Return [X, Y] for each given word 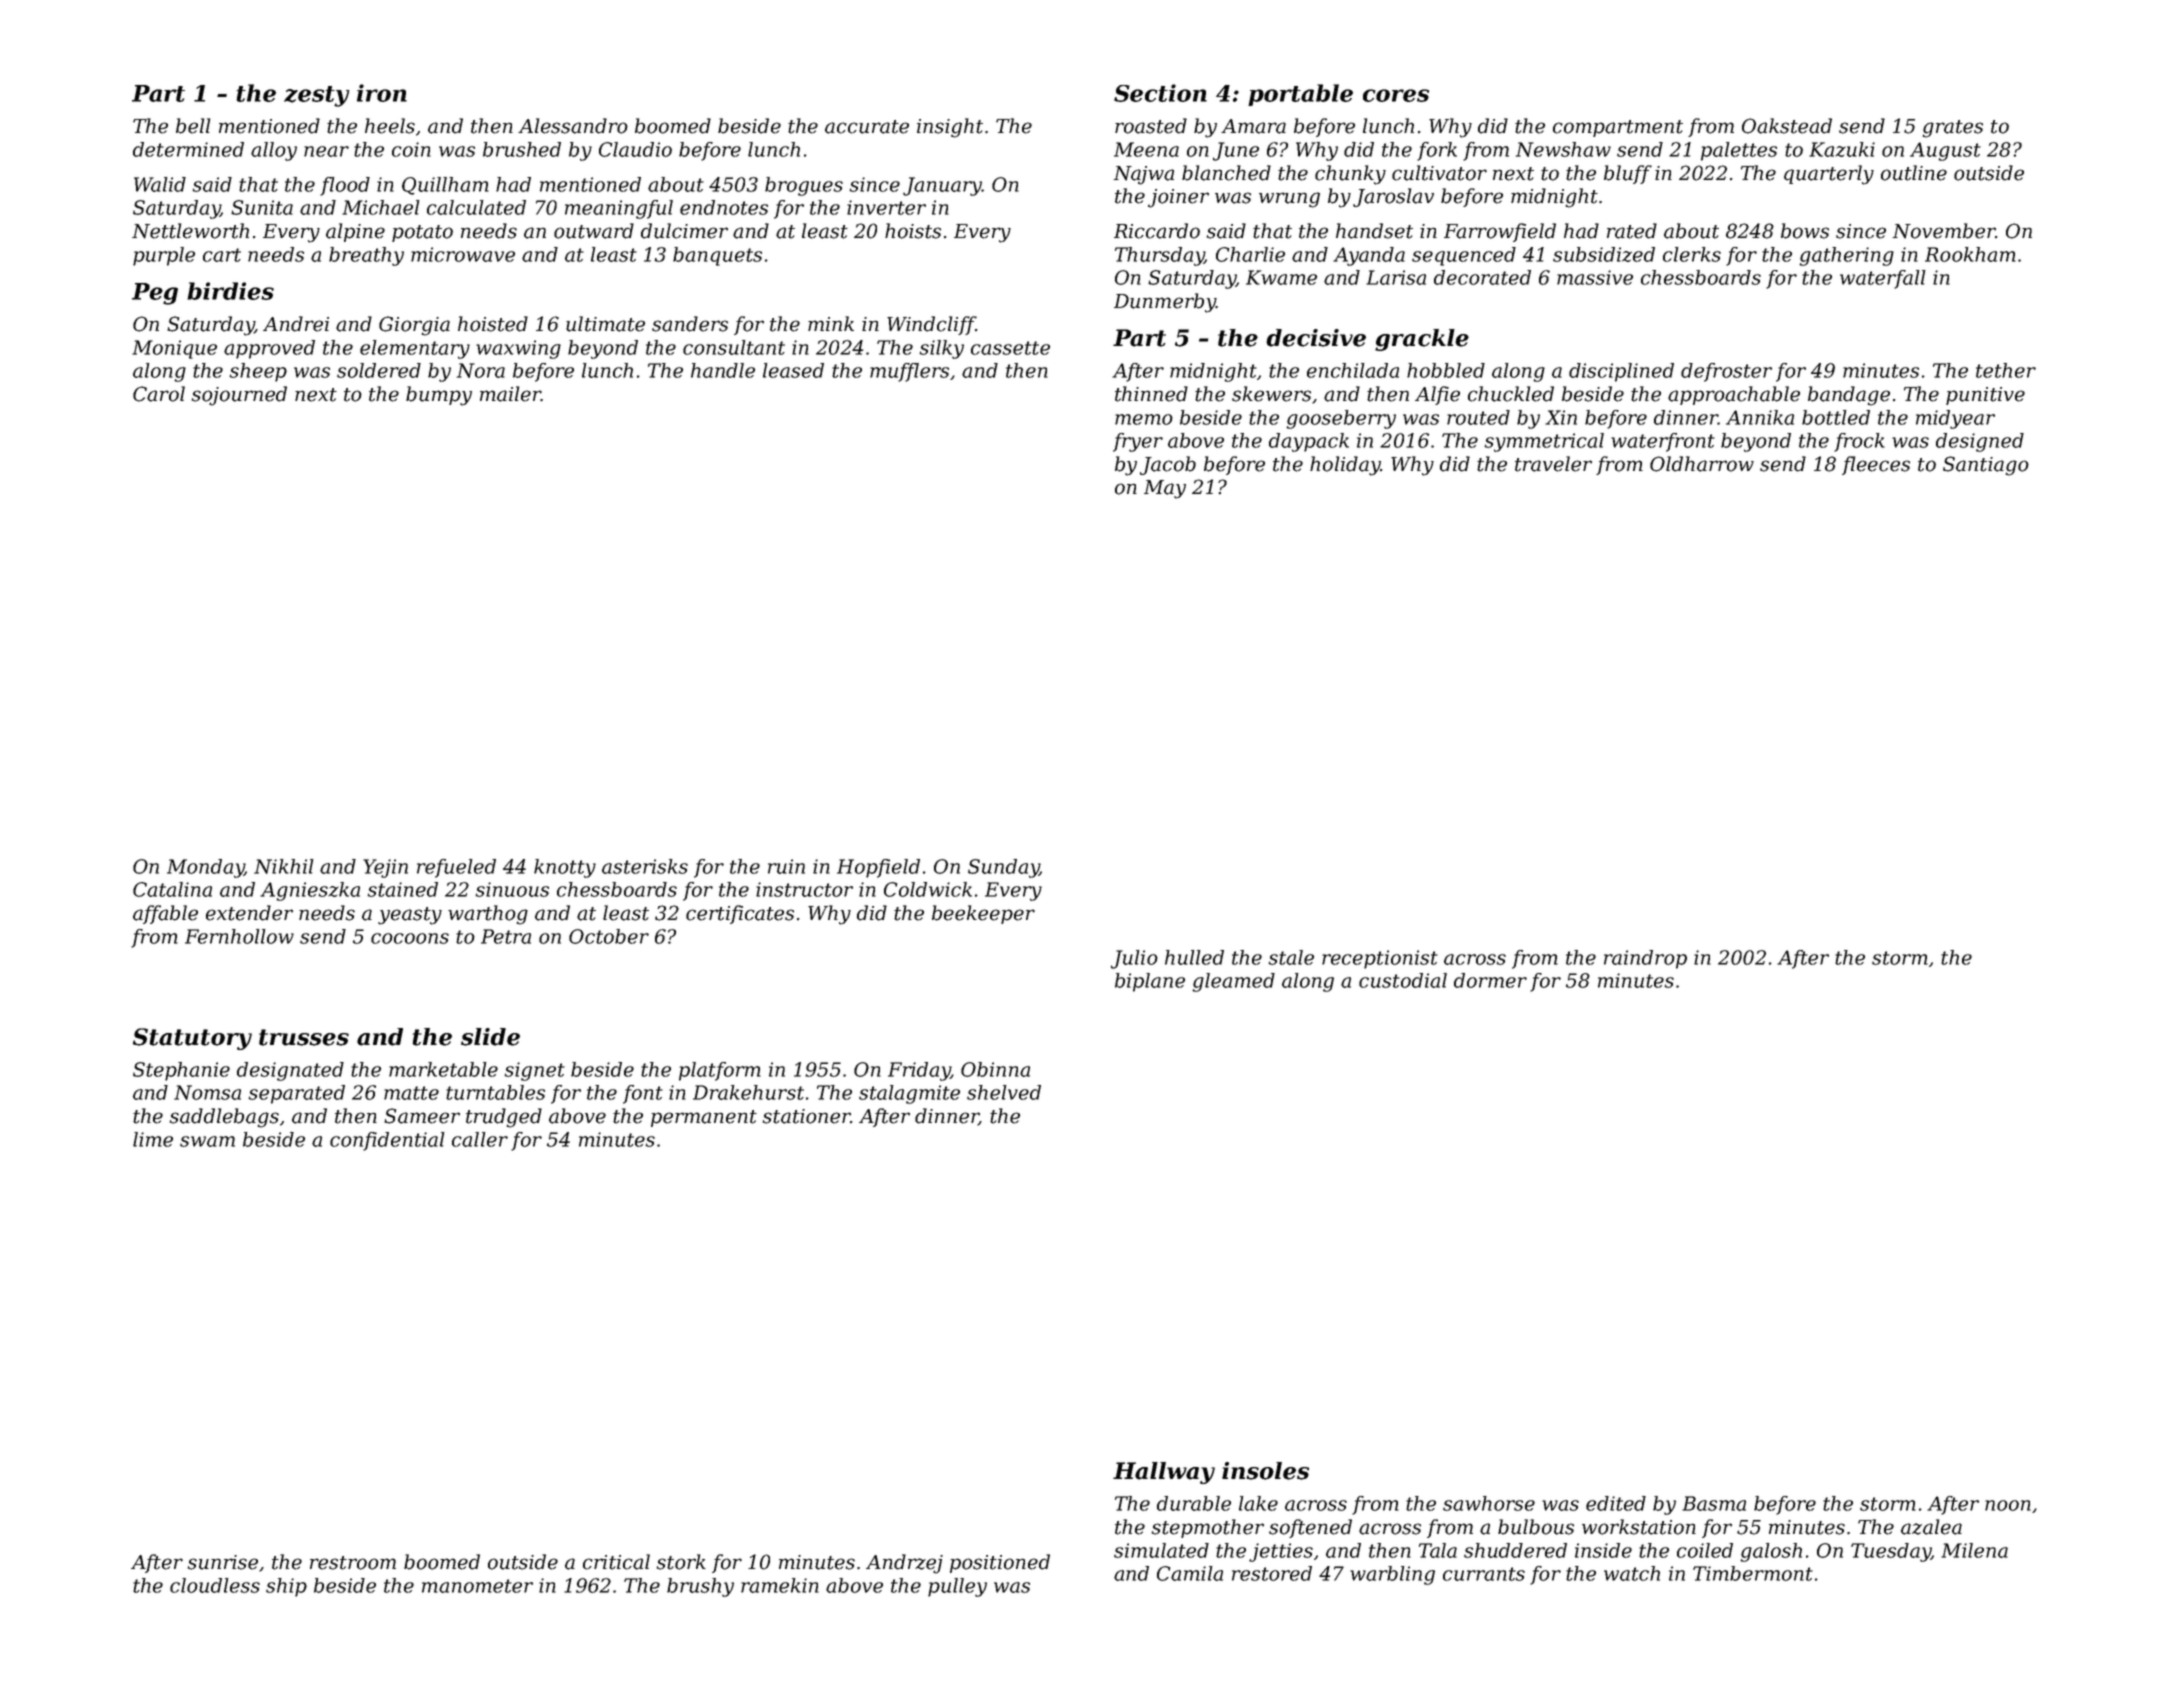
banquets [717, 256]
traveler [1553, 464]
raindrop [1645, 959]
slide [490, 1037]
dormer [1490, 980]
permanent [704, 1118]
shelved [1004, 1092]
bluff [1628, 174]
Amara [1253, 126]
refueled [456, 868]
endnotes [724, 207]
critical [616, 1562]
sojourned [239, 396]
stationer [807, 1116]
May [1165, 489]
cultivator [1439, 173]
